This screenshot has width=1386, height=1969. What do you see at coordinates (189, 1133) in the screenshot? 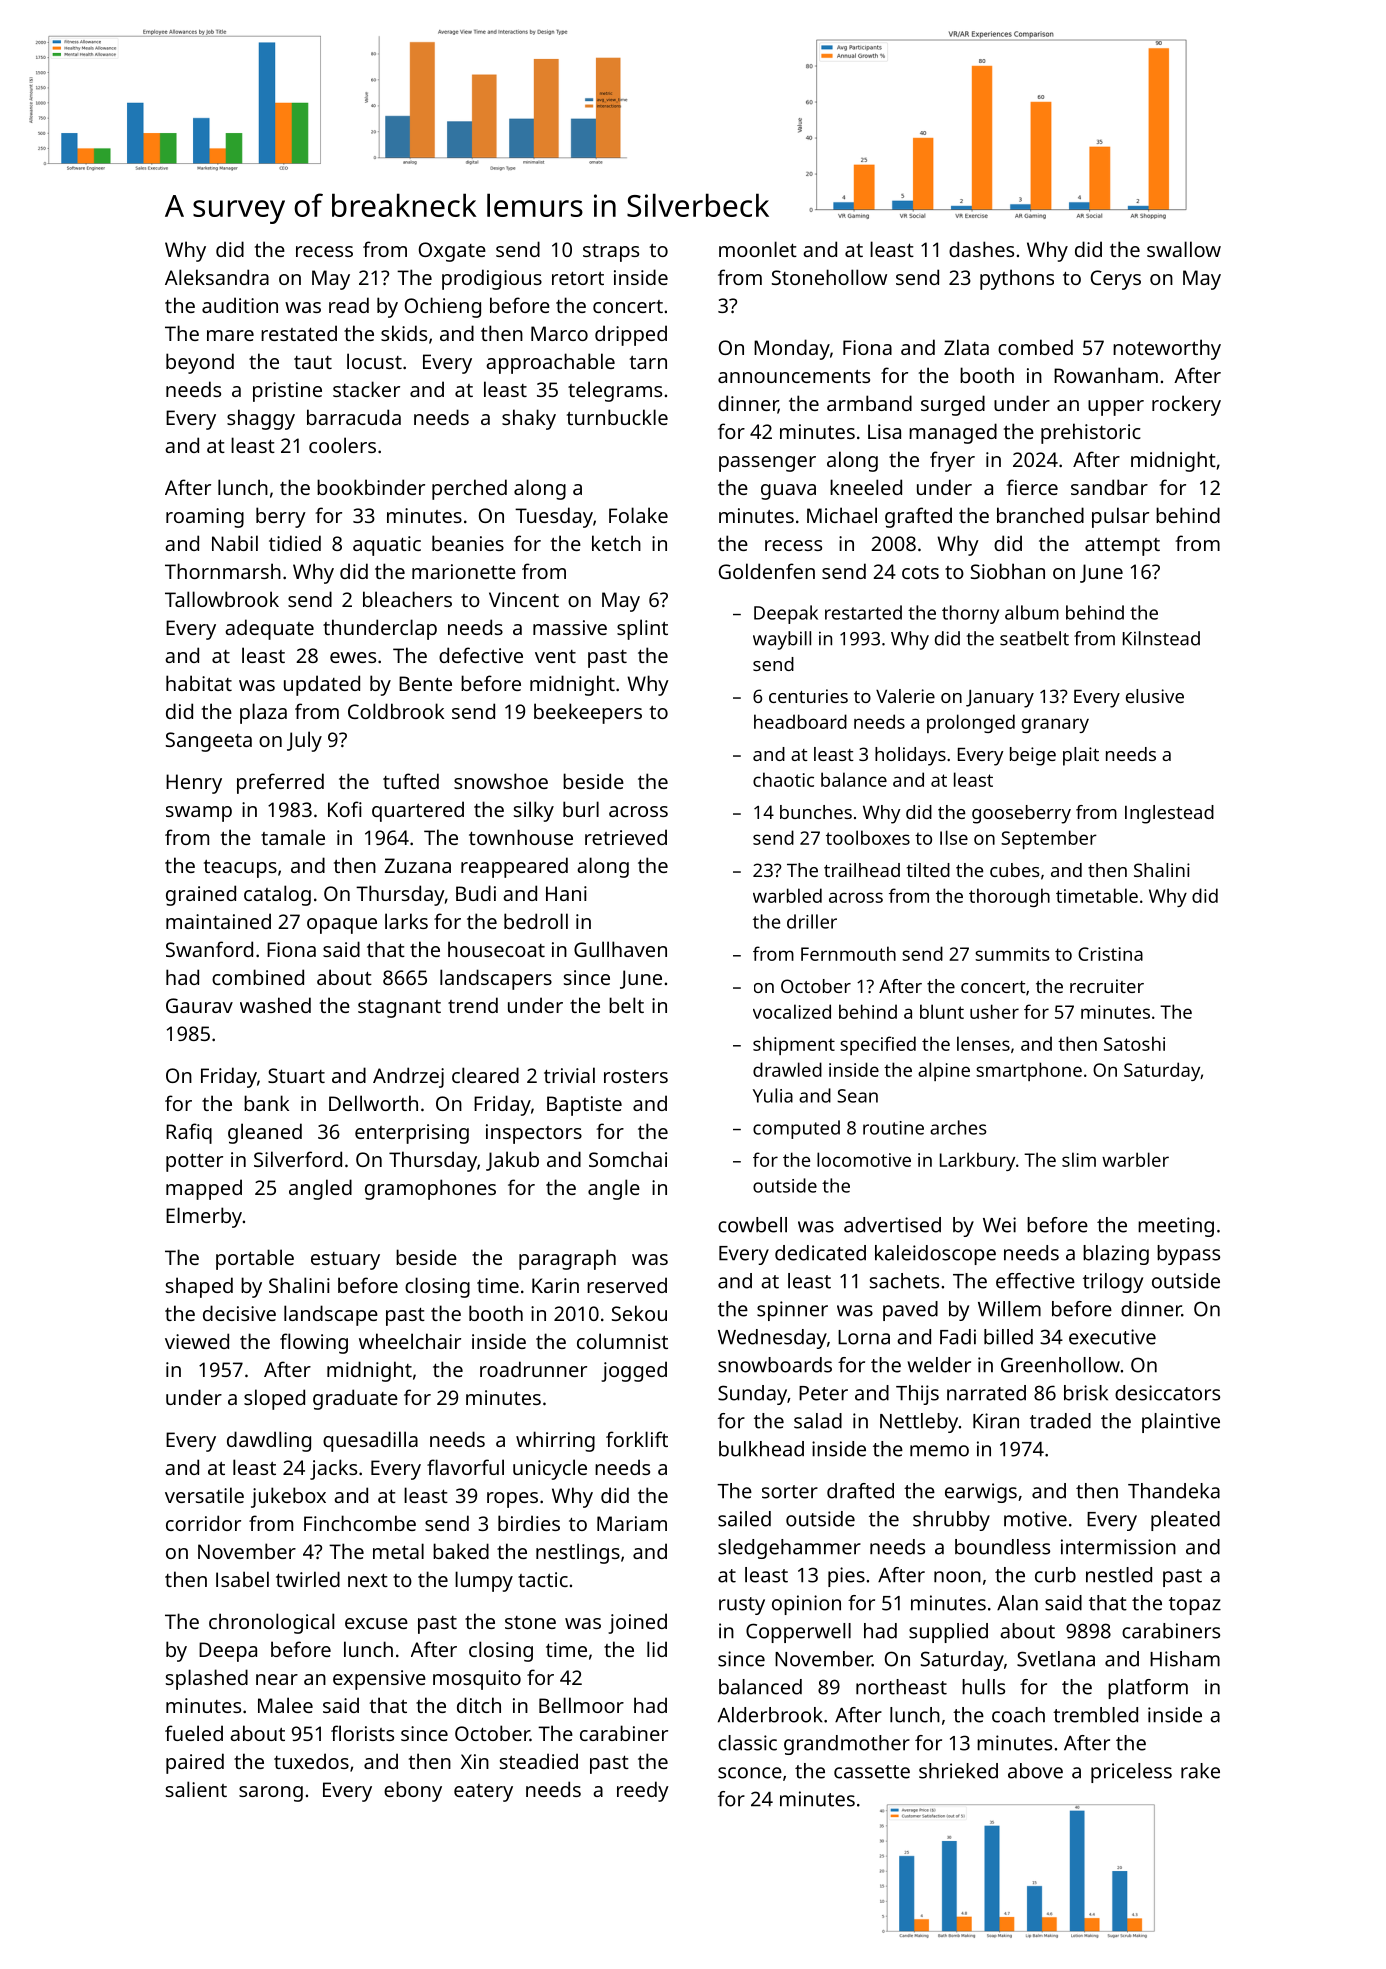
I see `Rafiq` at bounding box center [189, 1133].
